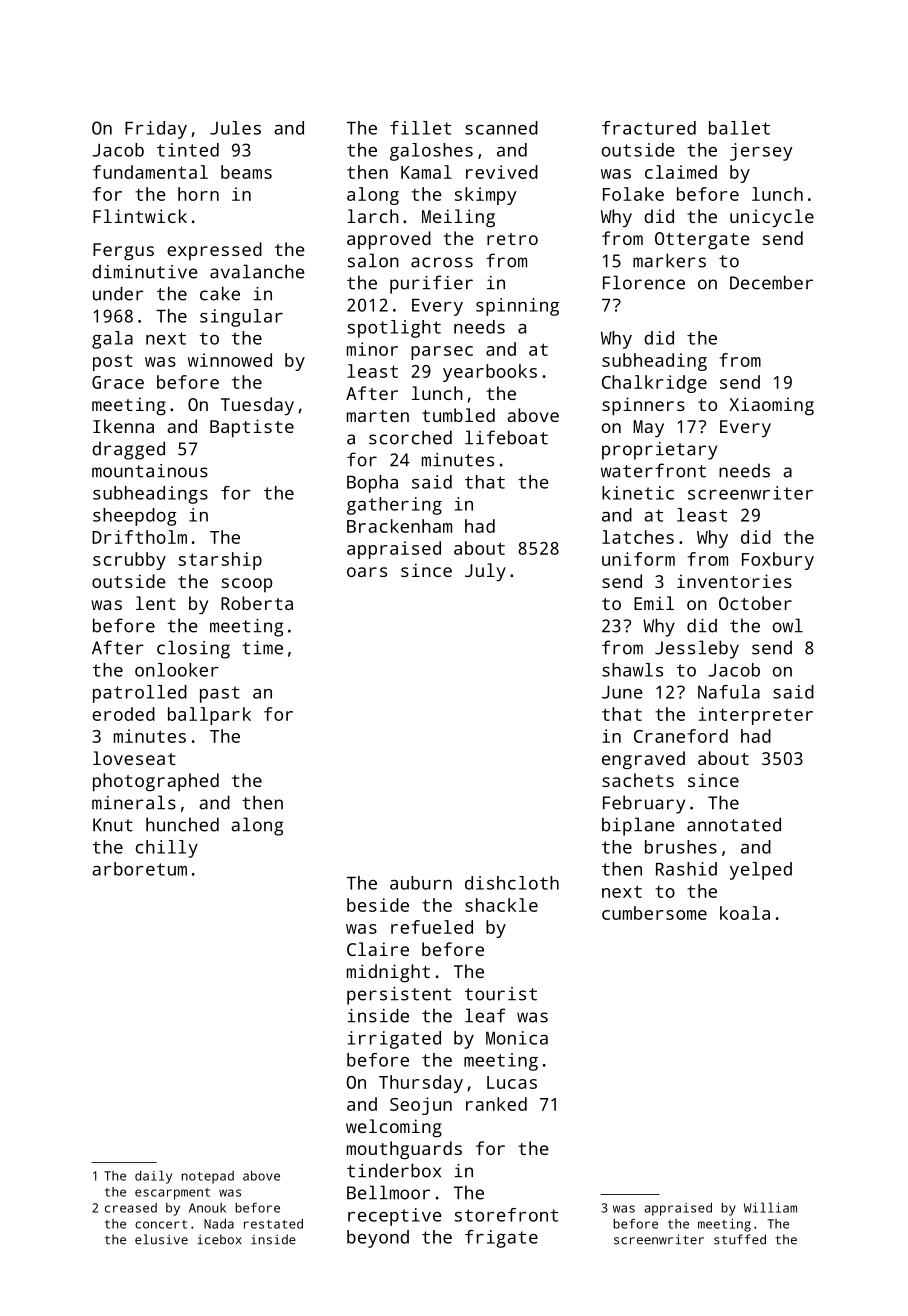  What do you see at coordinates (772, 218) in the screenshot?
I see `unicycle` at bounding box center [772, 218].
